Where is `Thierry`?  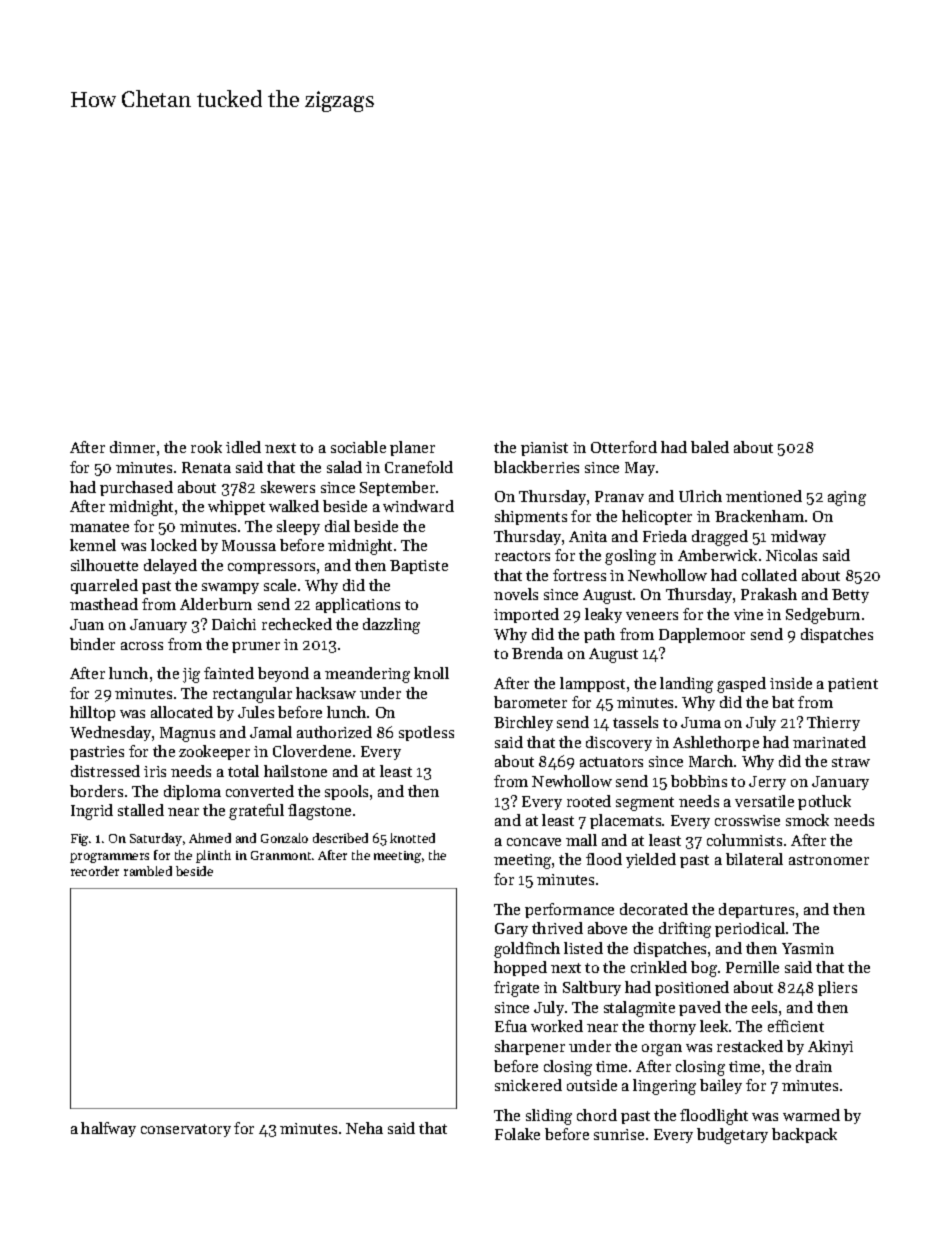 Thierry is located at coordinates (833, 723).
